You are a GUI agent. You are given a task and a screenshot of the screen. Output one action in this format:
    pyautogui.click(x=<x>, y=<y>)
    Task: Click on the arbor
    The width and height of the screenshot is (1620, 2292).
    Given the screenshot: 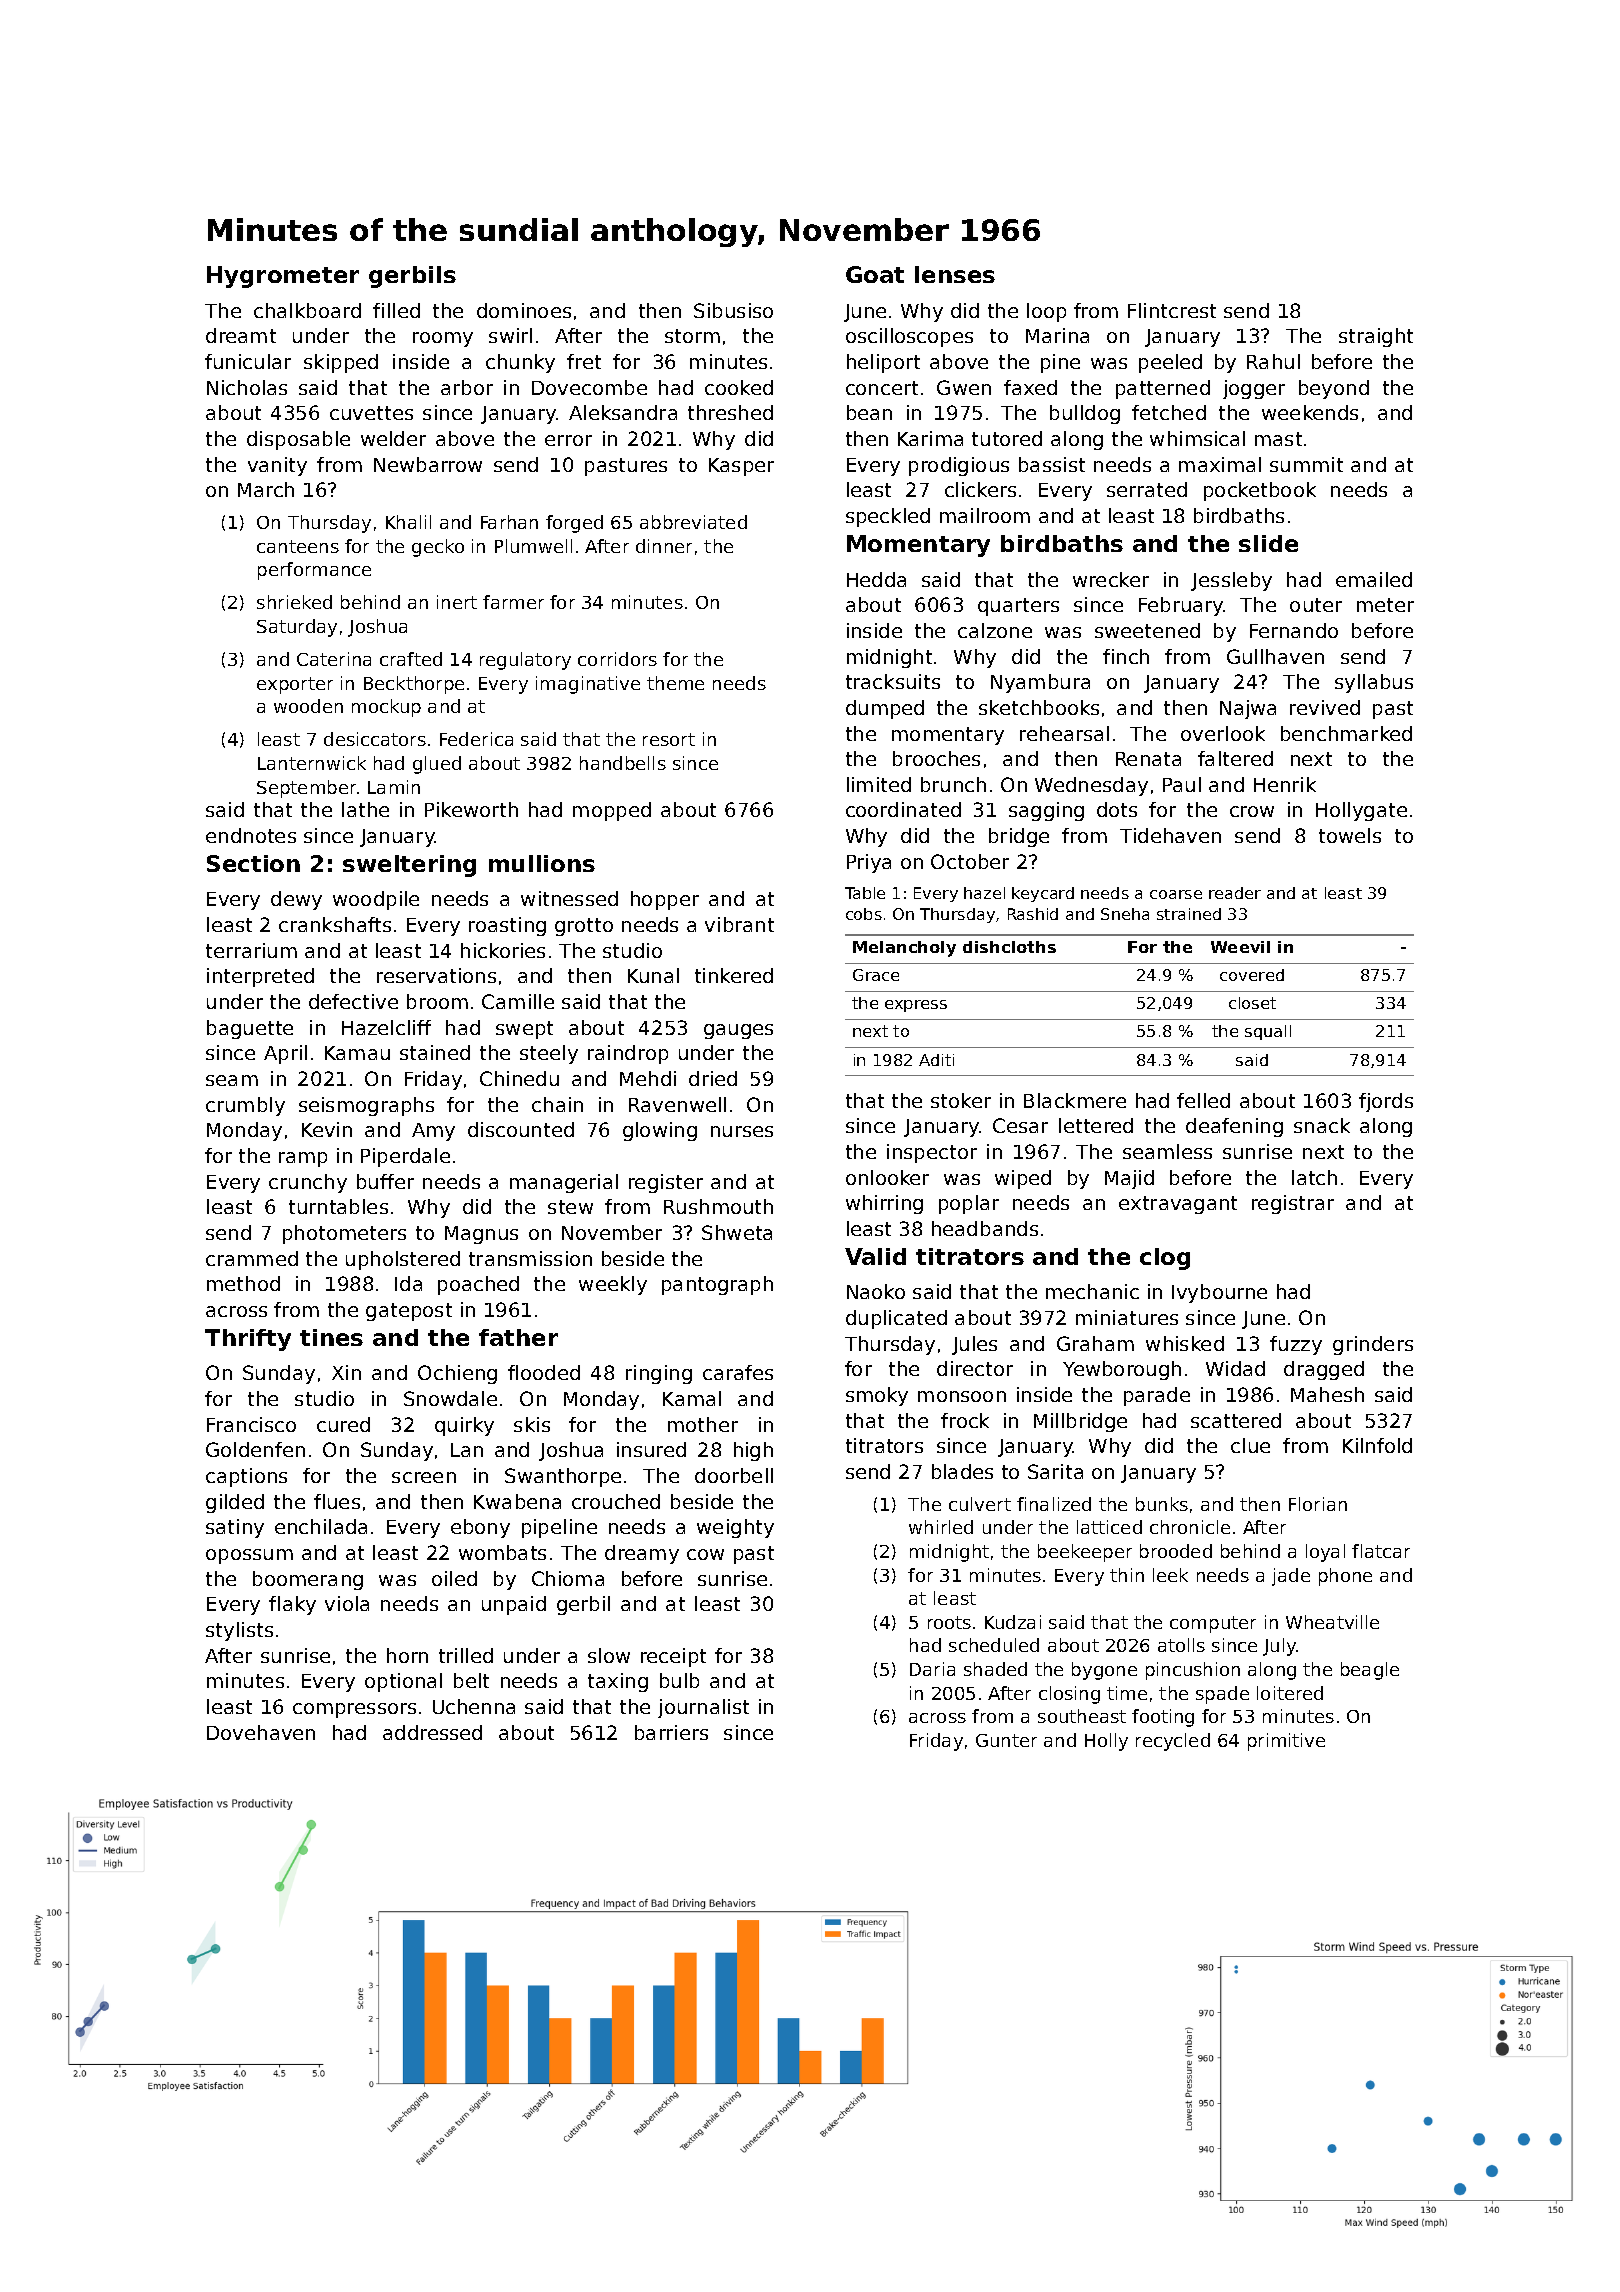 What is the action you would take?
    pyautogui.click(x=467, y=387)
